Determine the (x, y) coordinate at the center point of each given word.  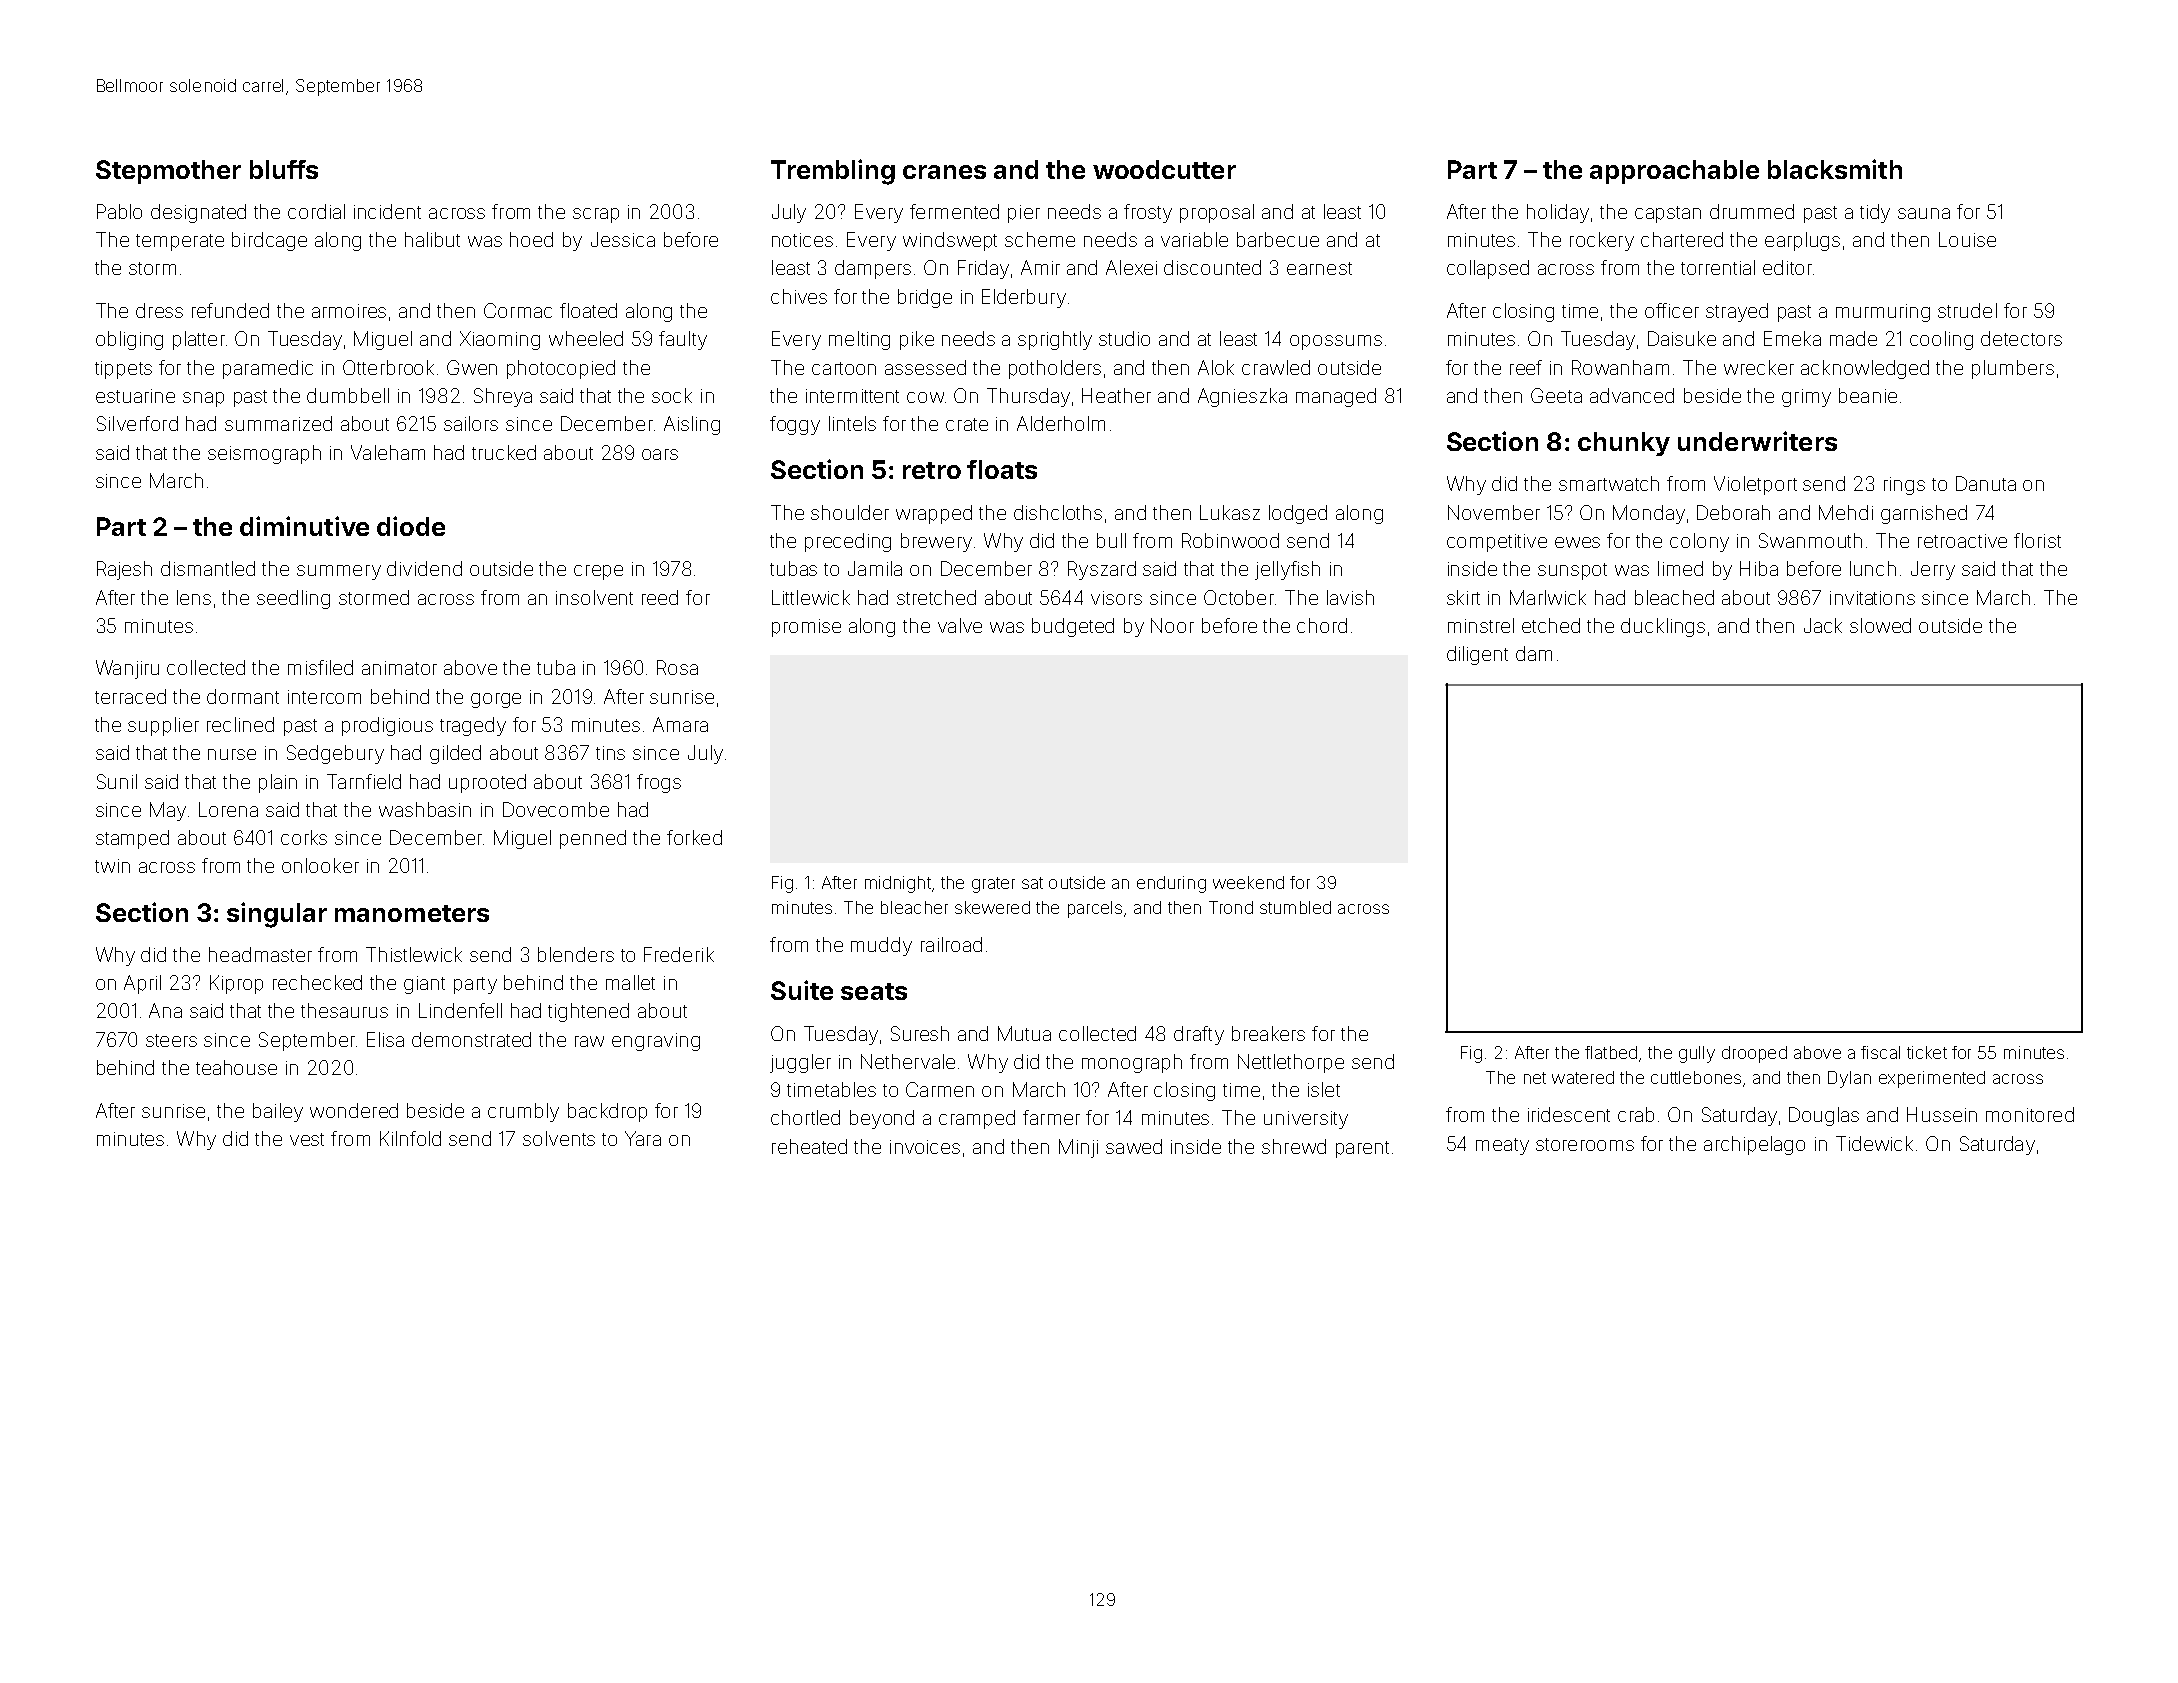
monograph (1132, 1063)
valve (960, 625)
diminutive (304, 526)
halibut (432, 239)
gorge (496, 700)
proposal (1217, 213)
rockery (1602, 241)
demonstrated (471, 1039)
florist (2037, 540)
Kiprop (236, 984)
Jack (1823, 625)
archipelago (1754, 1145)
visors (1116, 598)
